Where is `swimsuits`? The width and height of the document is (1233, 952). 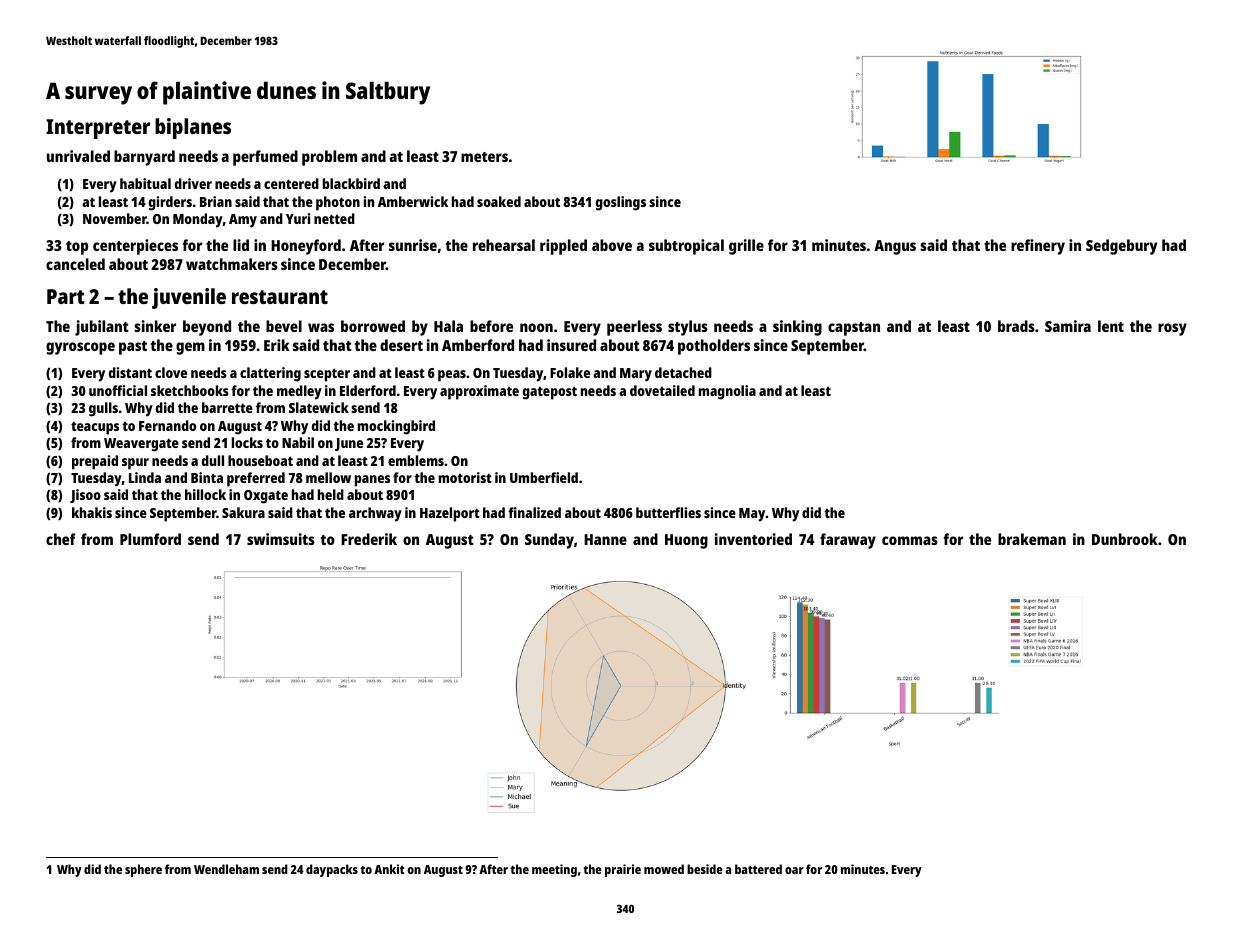 swimsuits is located at coordinates (281, 539).
